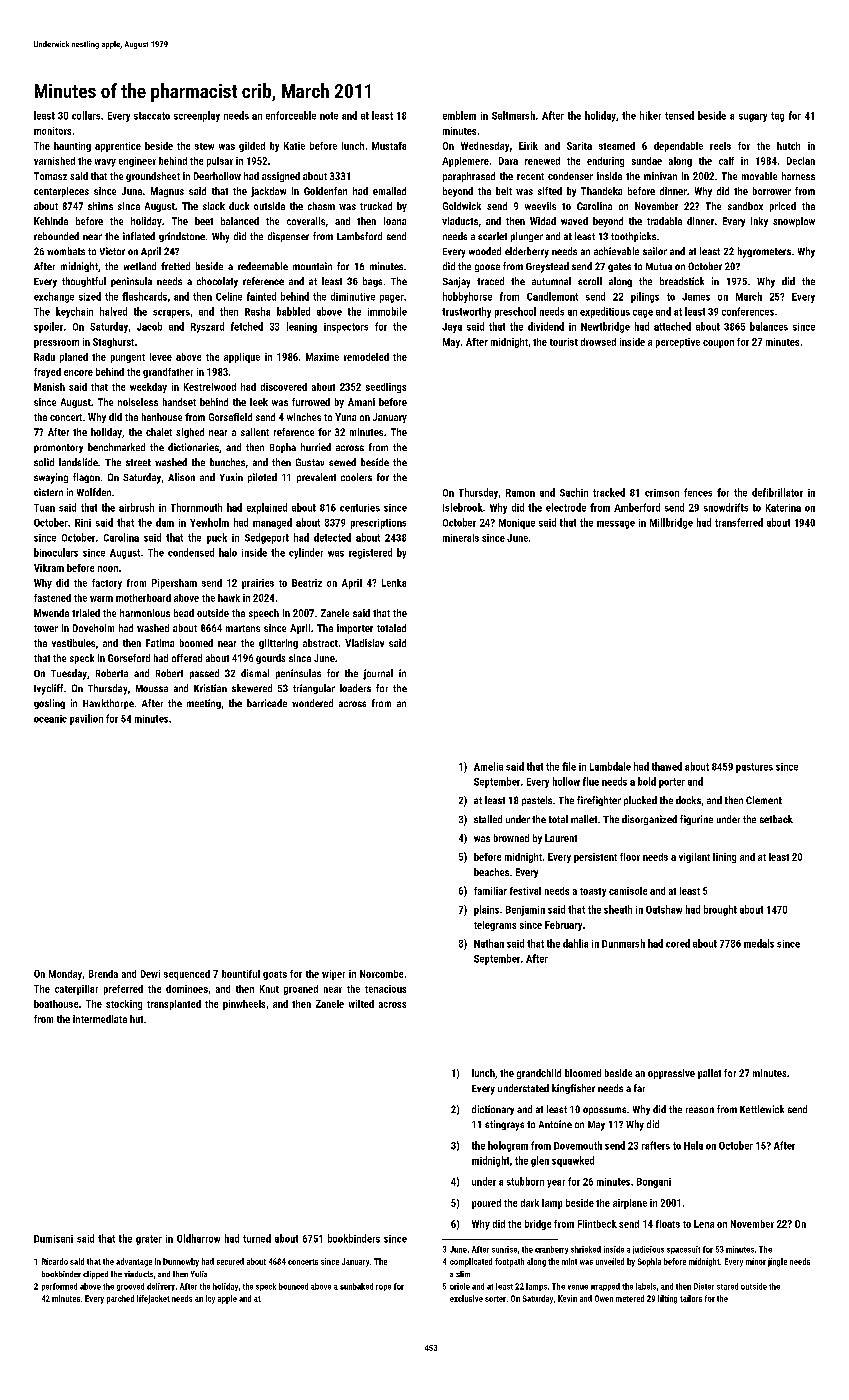 The image size is (849, 1400). I want to click on Oldharrow, so click(198, 1238).
